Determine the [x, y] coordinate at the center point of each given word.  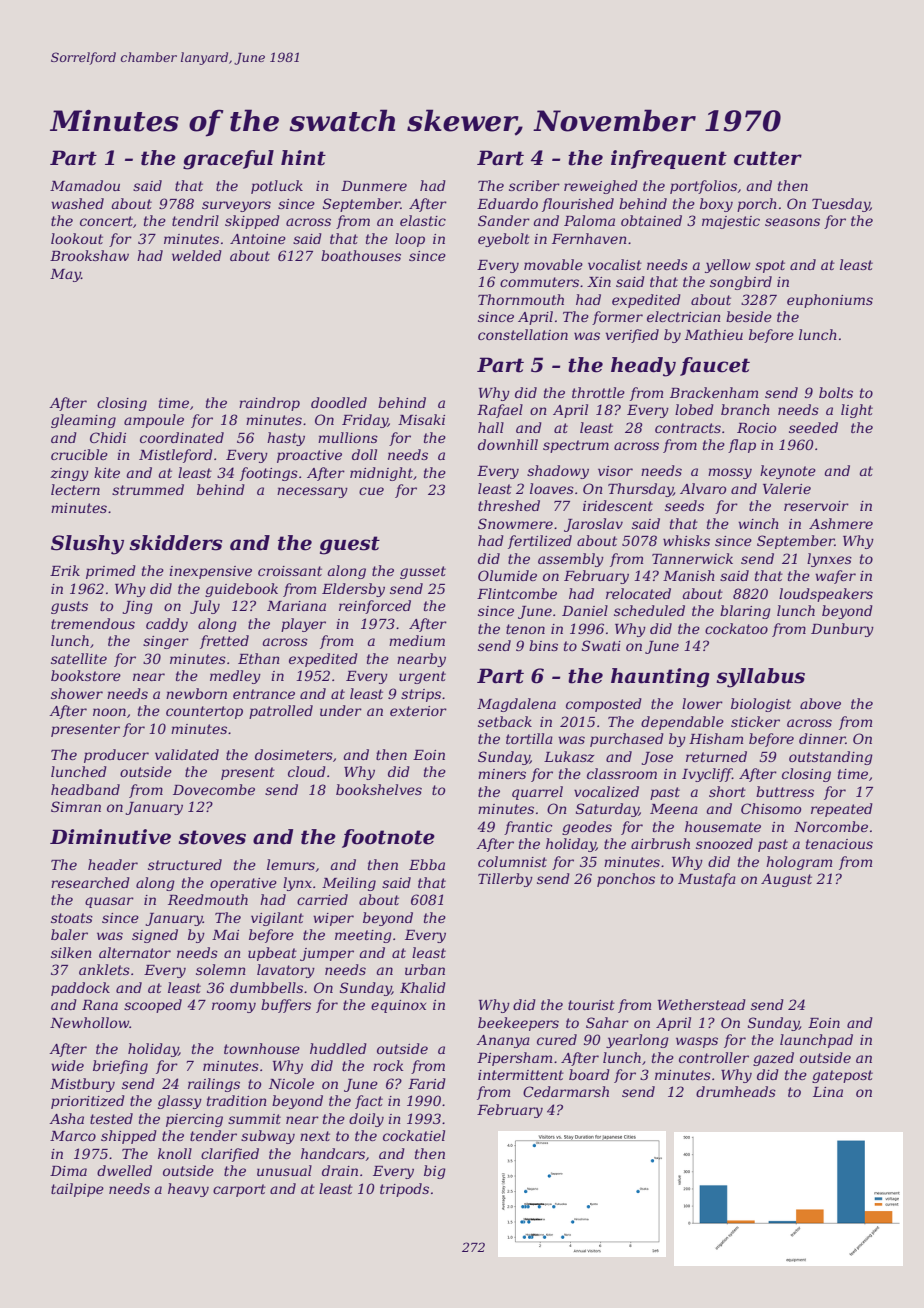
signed [155, 936]
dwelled [124, 1170]
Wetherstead [702, 1004]
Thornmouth [521, 299]
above [820, 703]
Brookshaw [89, 255]
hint [303, 158]
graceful [228, 160]
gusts [69, 607]
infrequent [669, 159]
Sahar [607, 1022]
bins [543, 645]
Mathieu [714, 334]
